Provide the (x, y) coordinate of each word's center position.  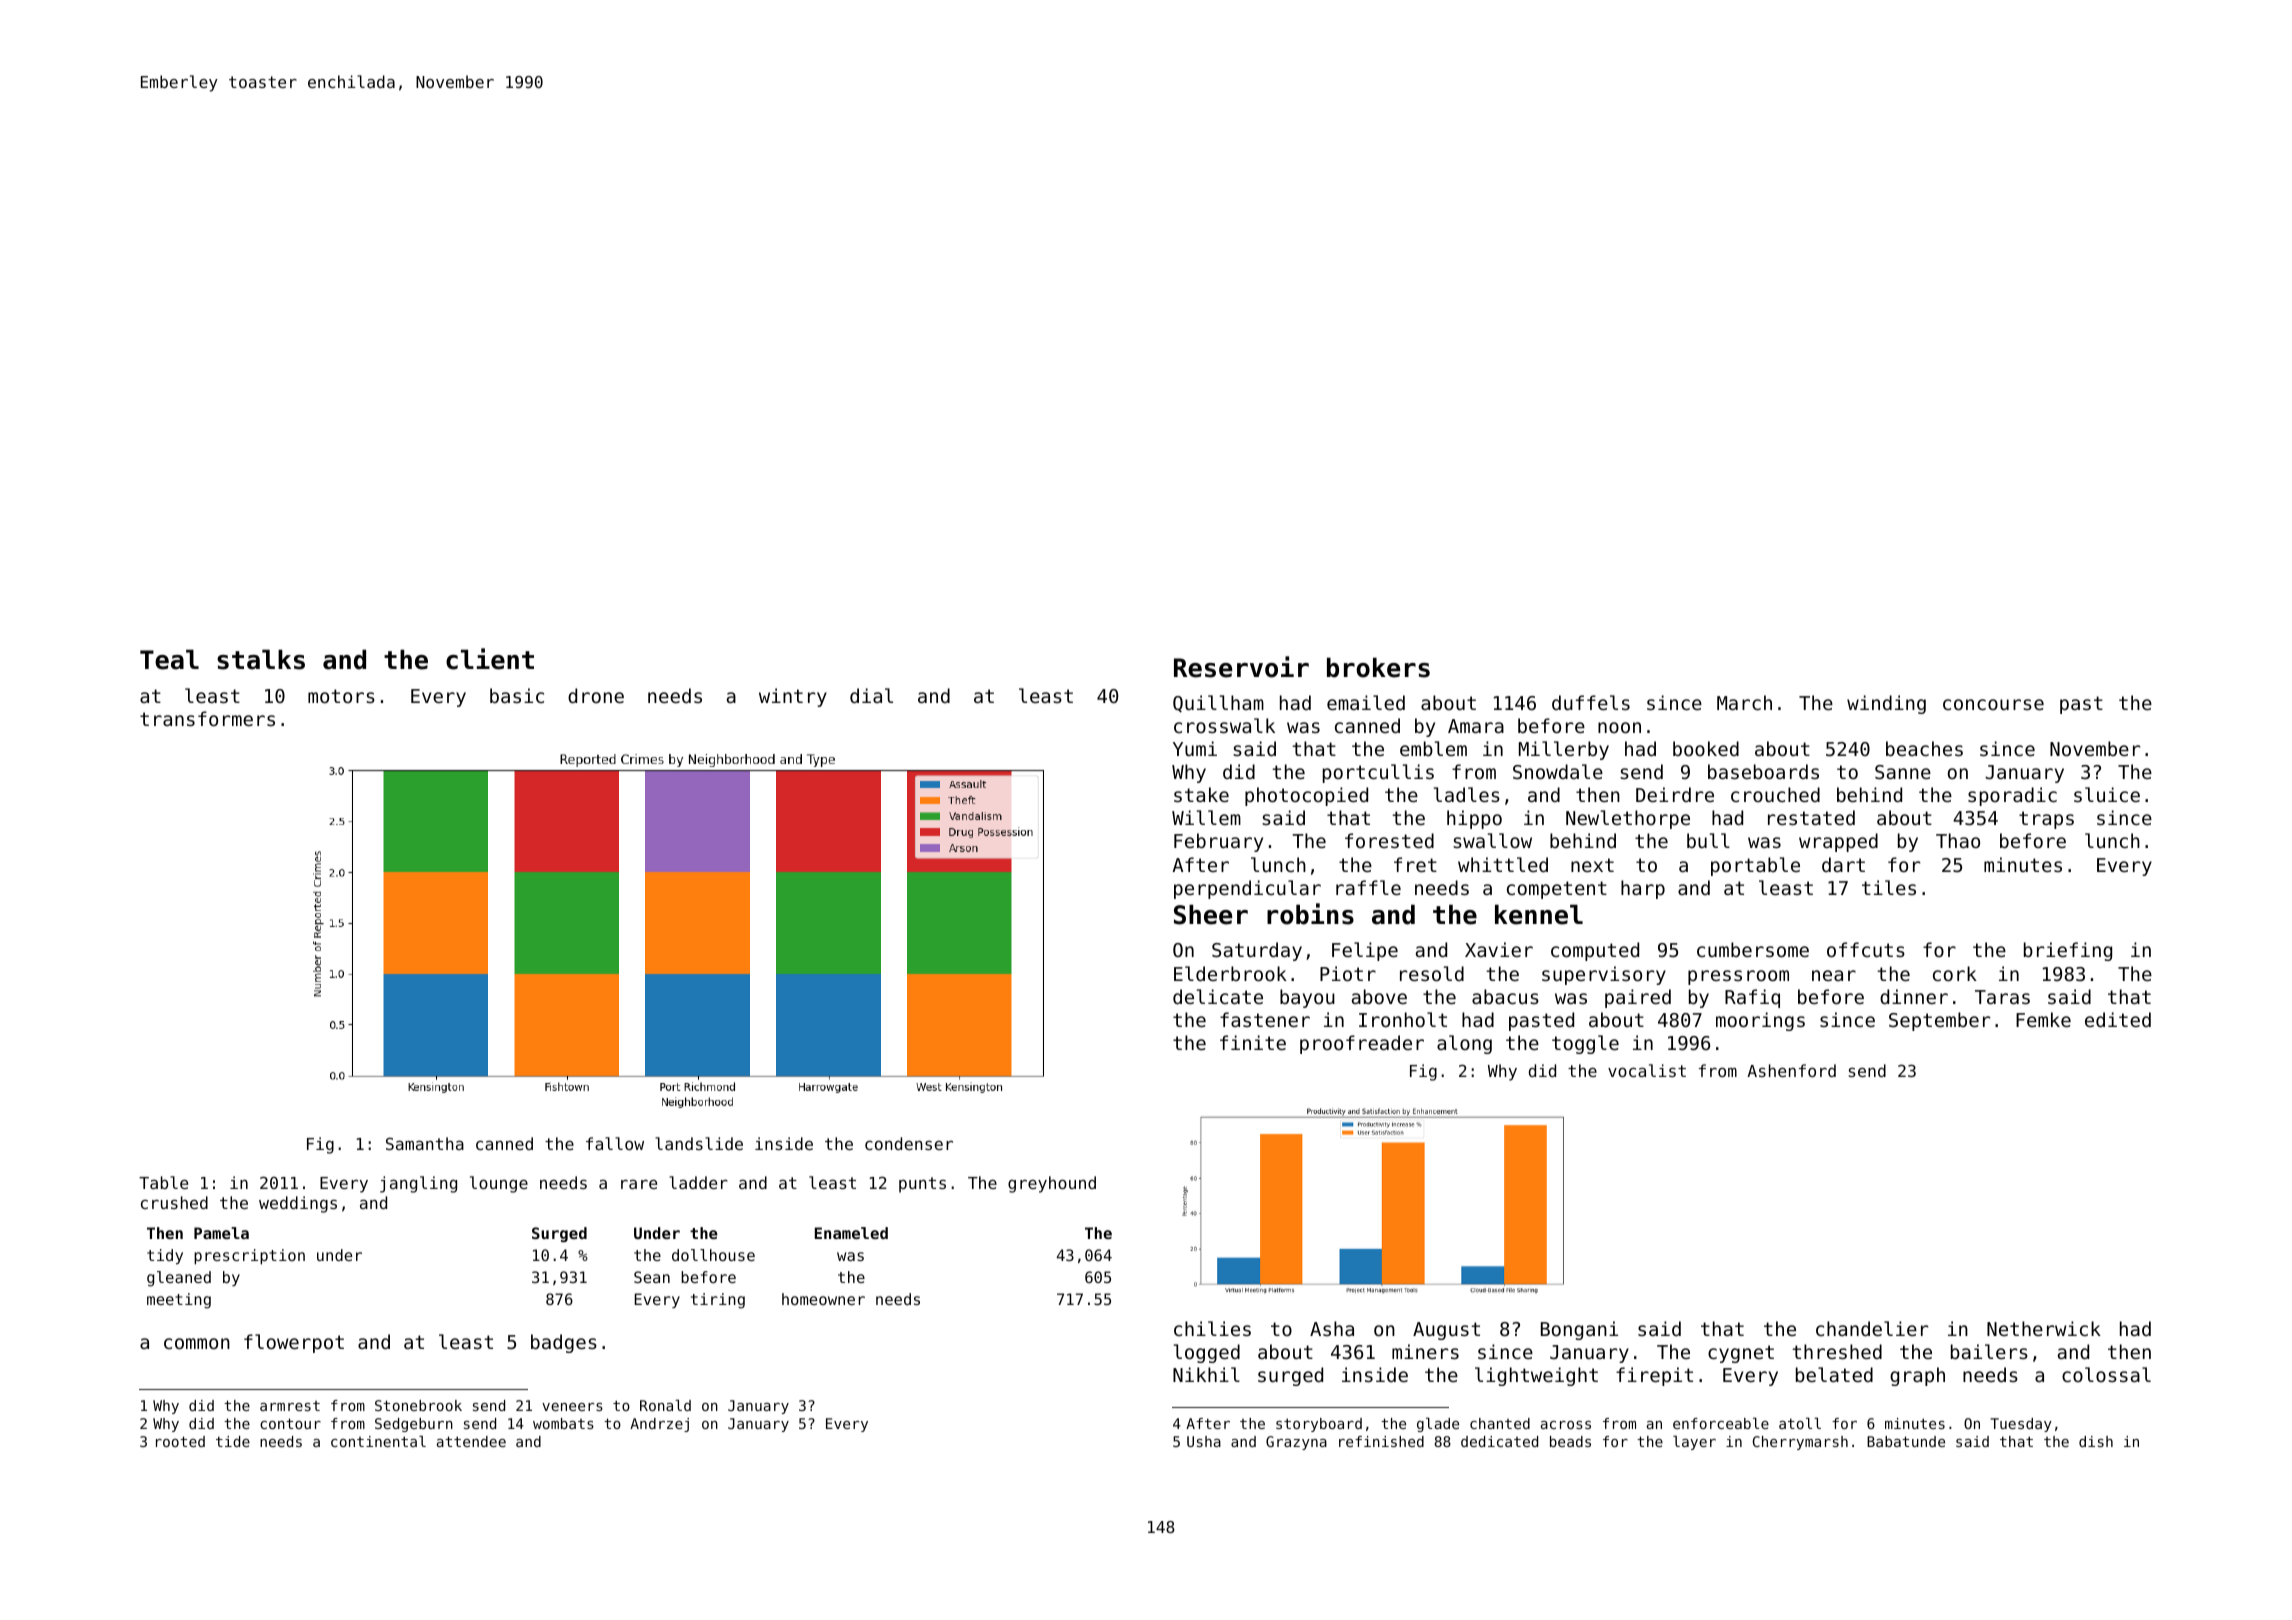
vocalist (1647, 1070)
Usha (1204, 1441)
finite (1253, 1042)
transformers (207, 718)
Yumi (1195, 748)
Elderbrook (1230, 973)
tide (233, 1441)
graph (1917, 1376)
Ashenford (1791, 1070)
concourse (1993, 704)
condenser (909, 1143)
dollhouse (713, 1255)
